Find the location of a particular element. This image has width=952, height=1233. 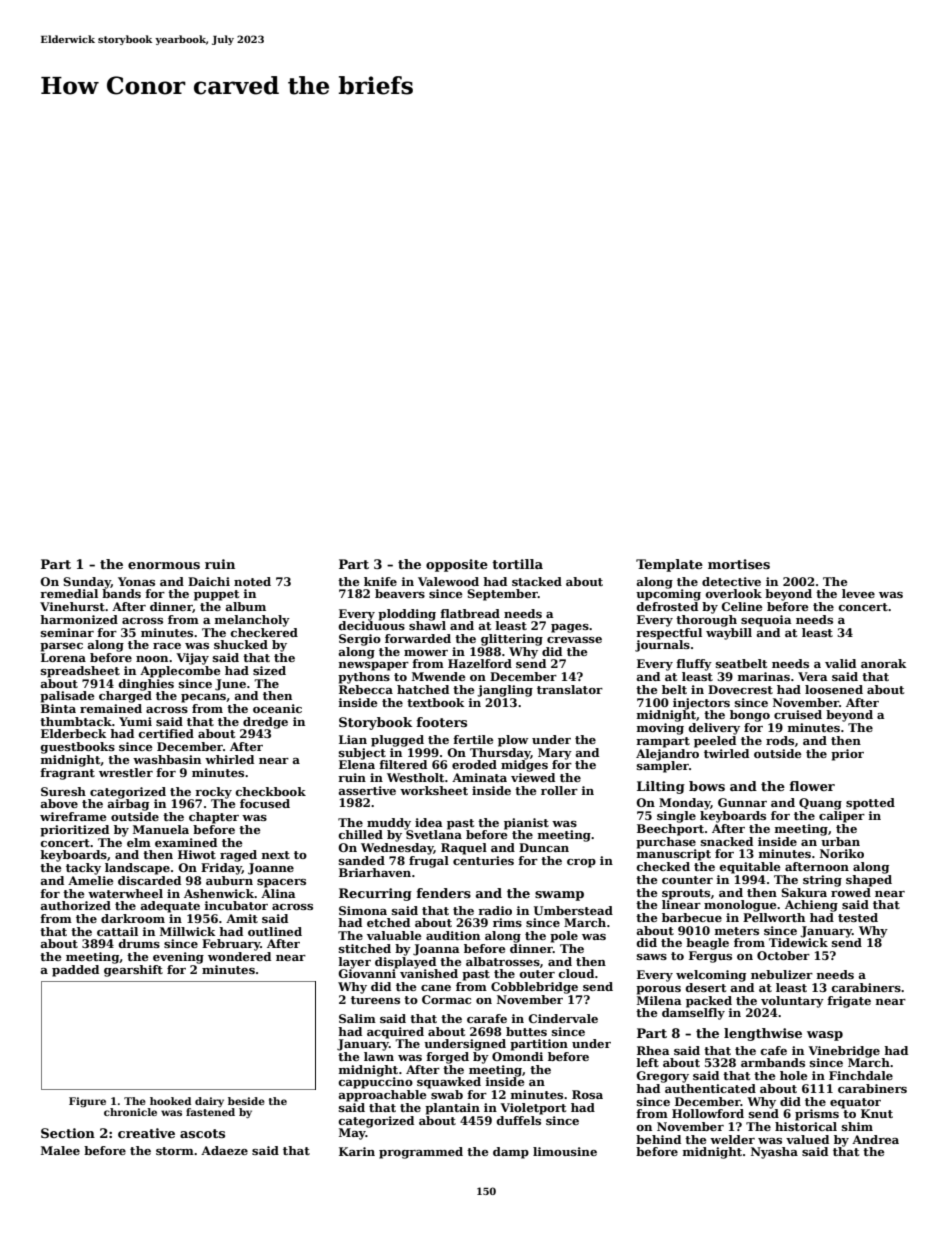

tortilla is located at coordinates (517, 564).
